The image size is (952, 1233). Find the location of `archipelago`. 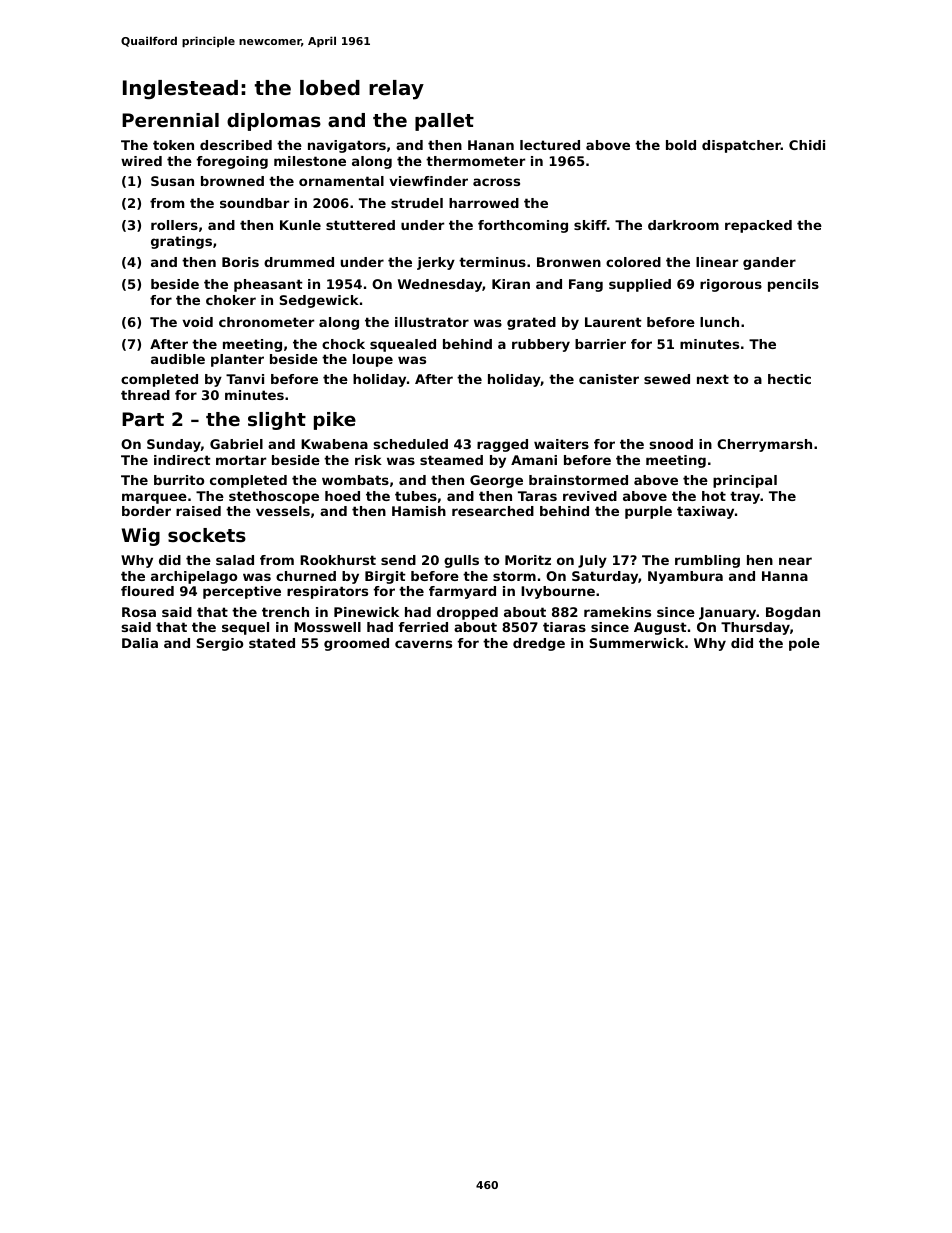

archipelago is located at coordinates (194, 577).
